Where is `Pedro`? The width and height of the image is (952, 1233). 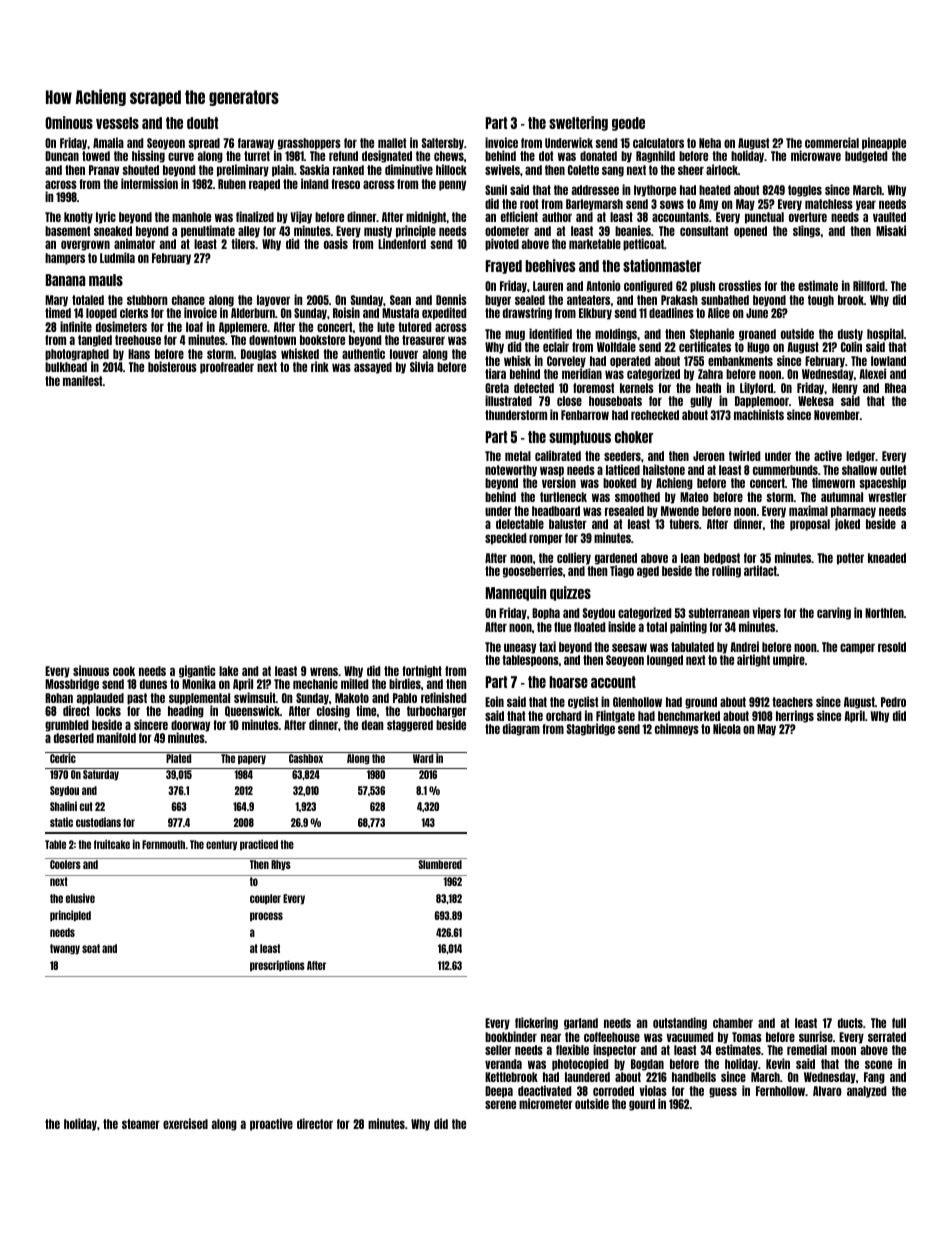 Pedro is located at coordinates (893, 702).
